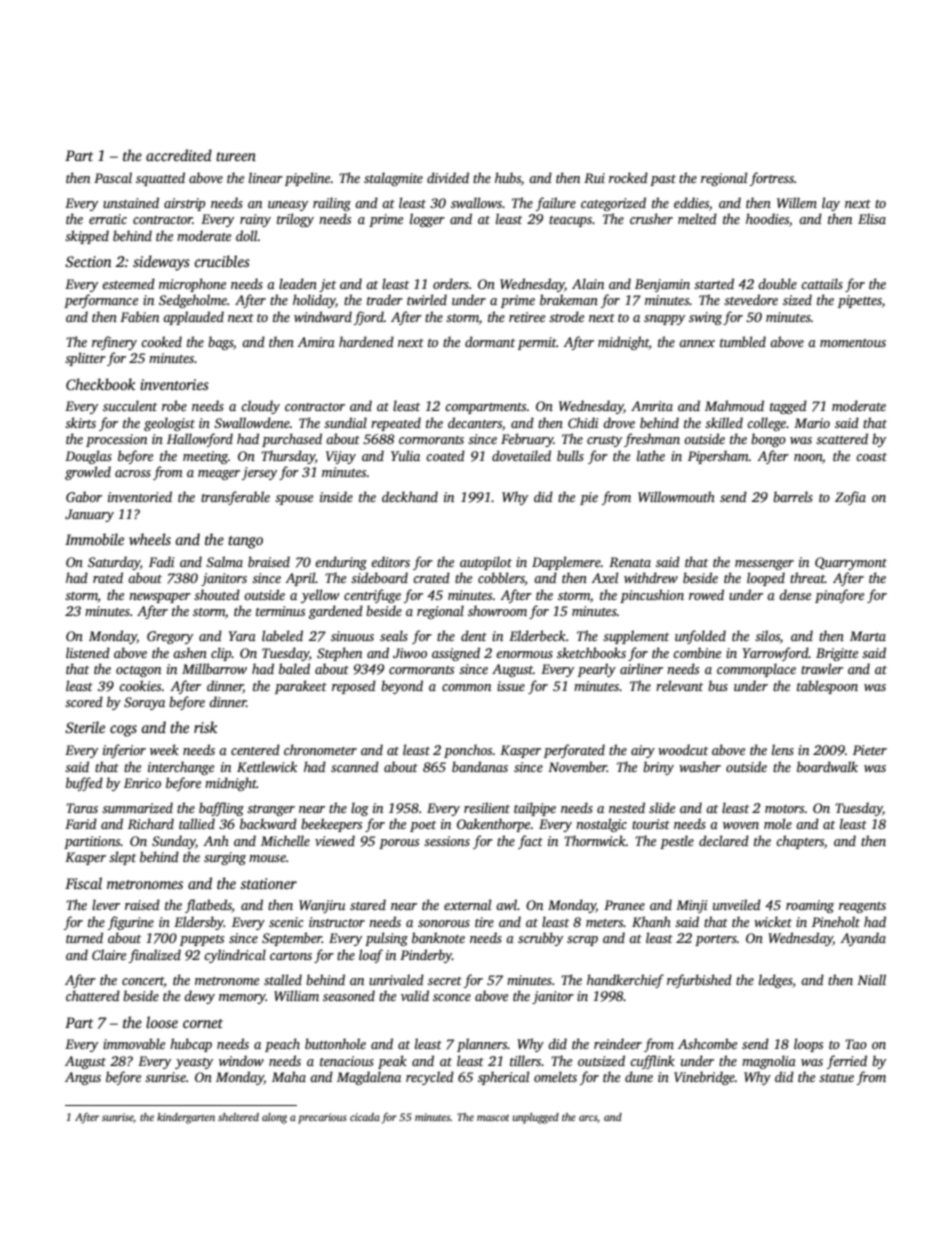 This screenshot has height=1233, width=952. Describe the element at coordinates (772, 179) in the screenshot. I see `fortress` at that location.
